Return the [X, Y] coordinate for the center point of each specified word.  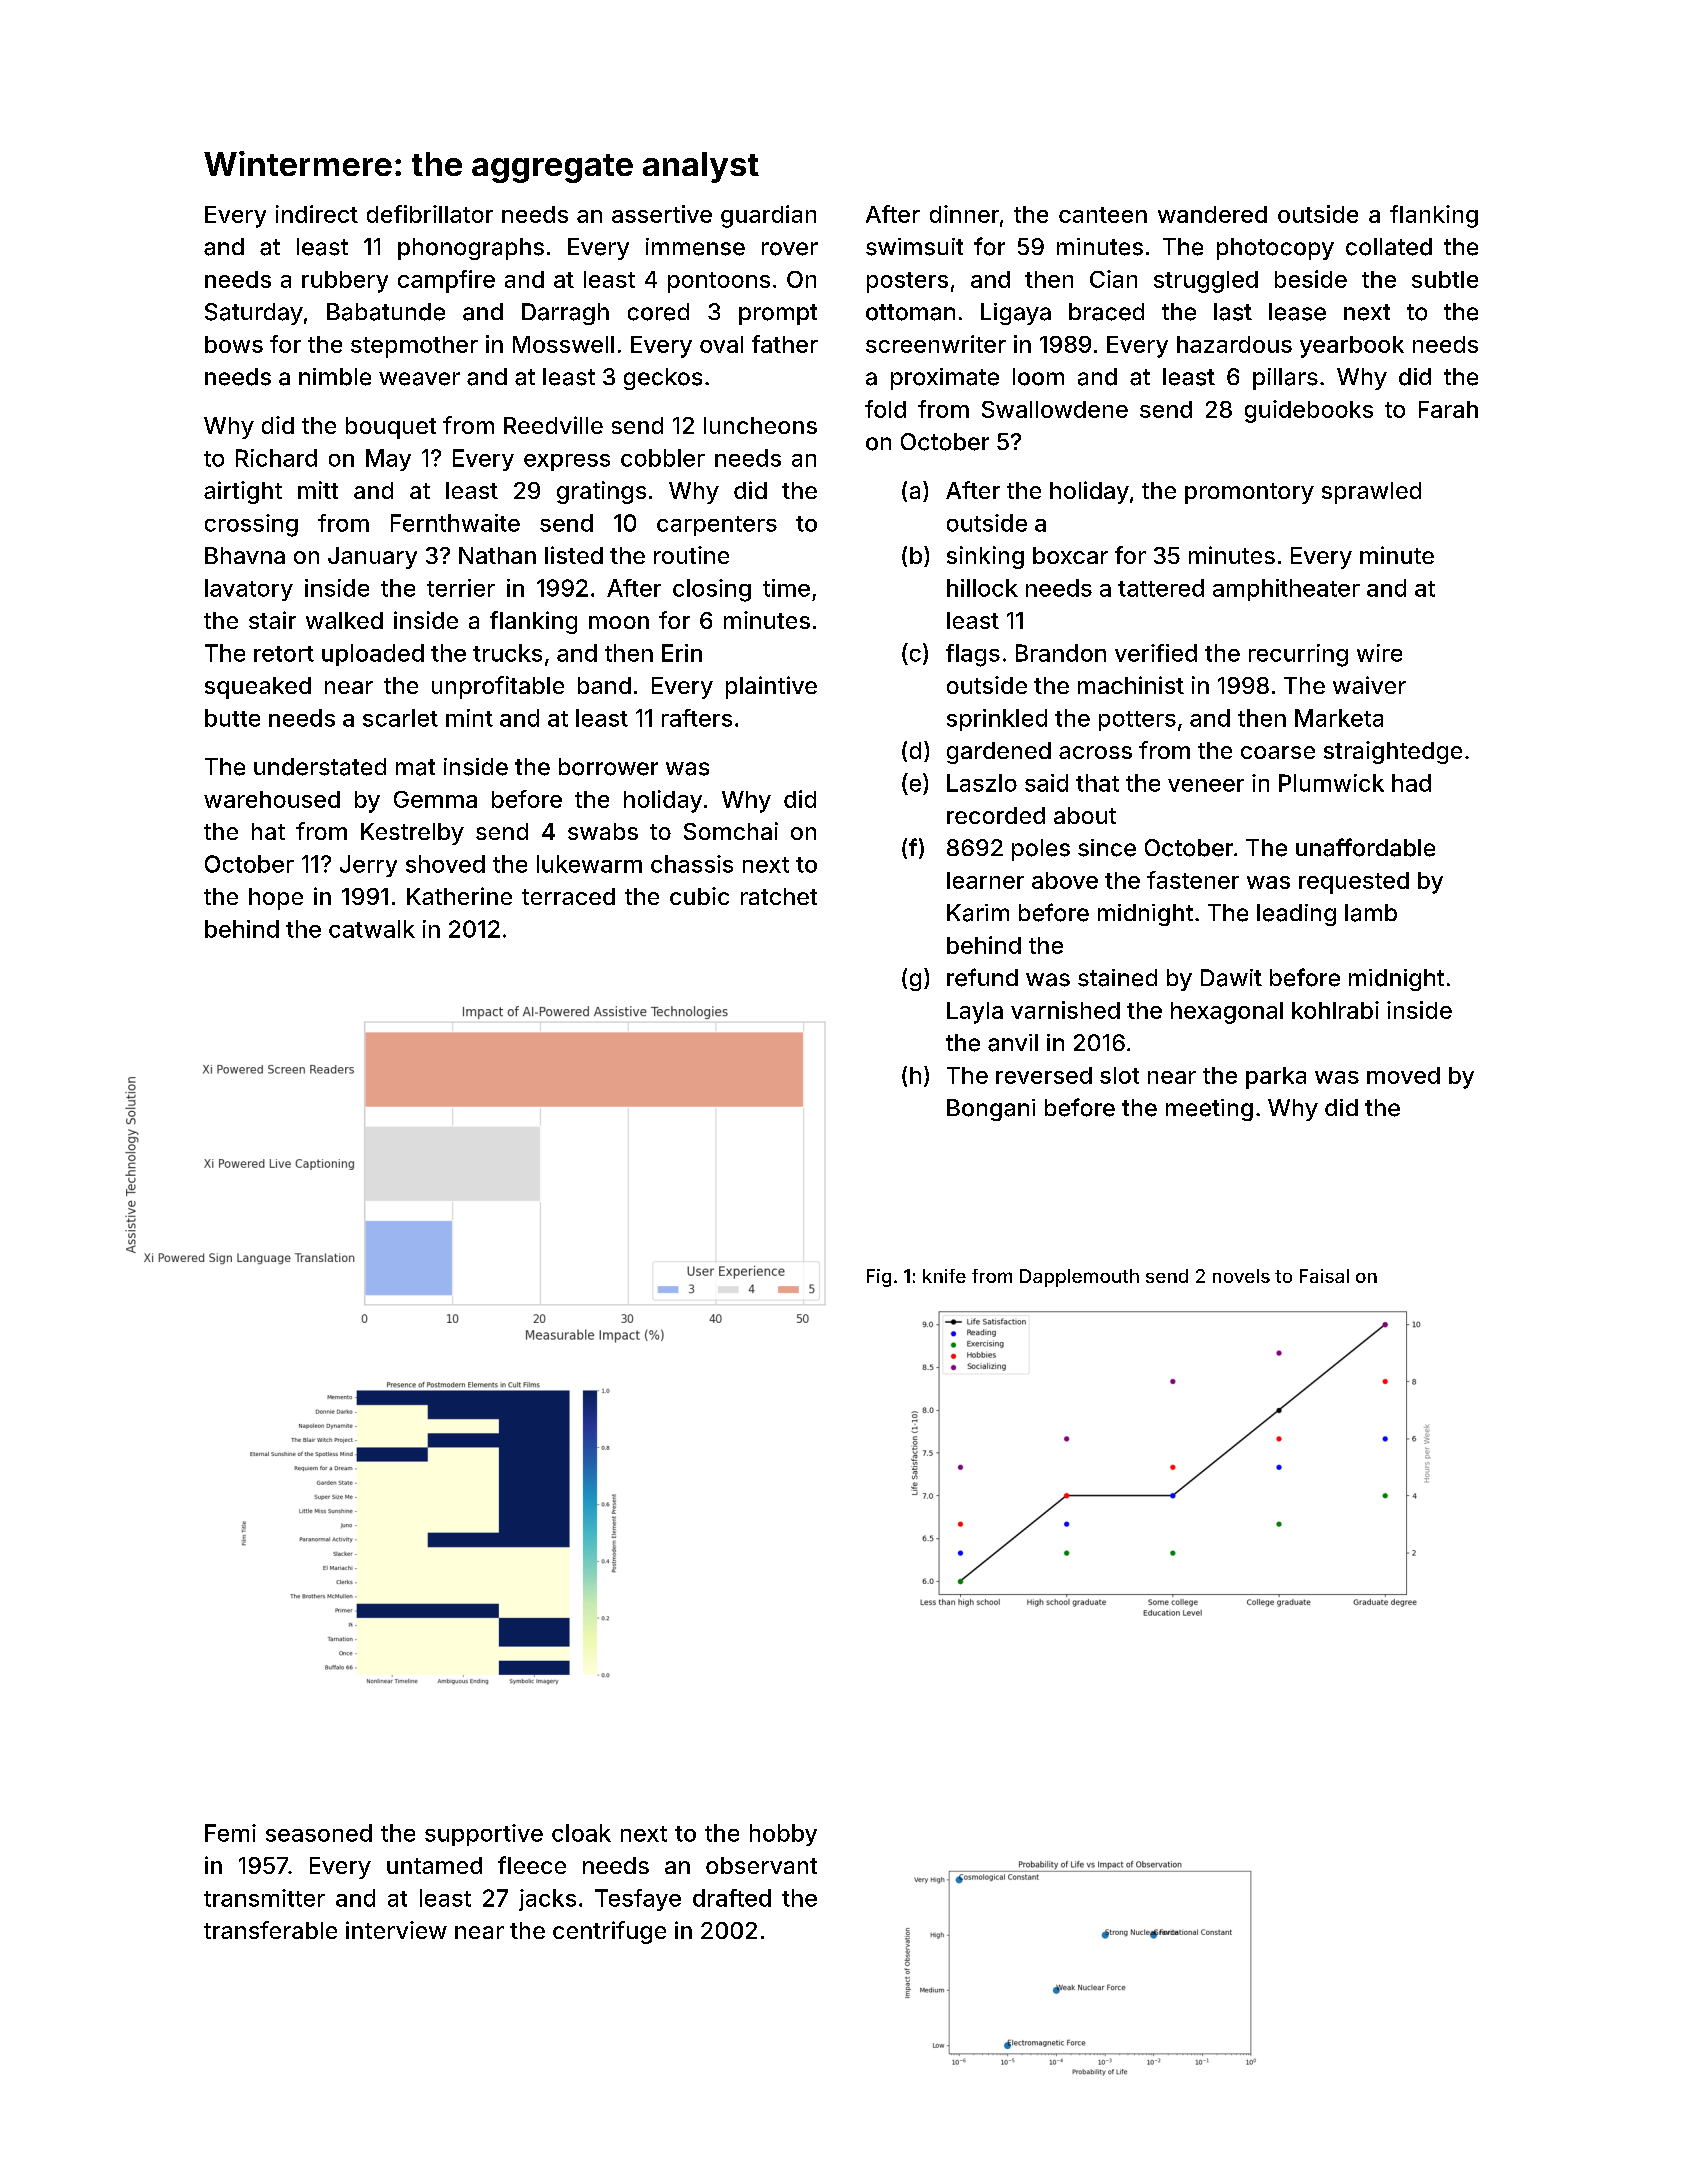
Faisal [1324, 1276]
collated [1389, 247]
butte [232, 718]
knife [944, 1276]
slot [1119, 1075]
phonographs [471, 249]
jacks [547, 1900]
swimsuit [914, 247]
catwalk [372, 929]
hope [276, 899]
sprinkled [997, 720]
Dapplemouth [1079, 1278]
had [1411, 783]
